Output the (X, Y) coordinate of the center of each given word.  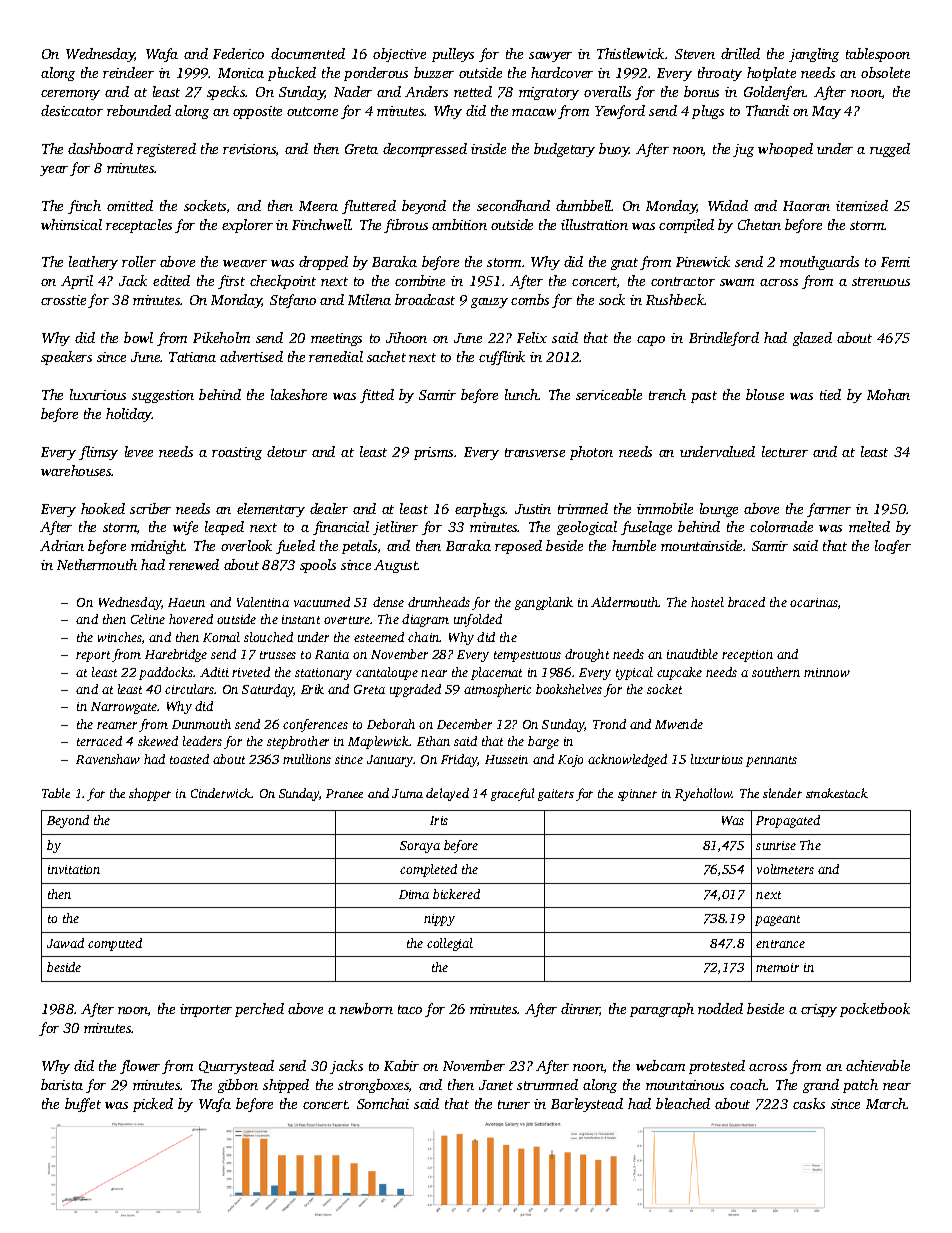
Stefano (293, 301)
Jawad (65, 943)
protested (717, 1067)
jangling (814, 55)
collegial (450, 944)
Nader (353, 91)
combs (530, 299)
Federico (238, 53)
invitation (74, 869)
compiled (686, 226)
